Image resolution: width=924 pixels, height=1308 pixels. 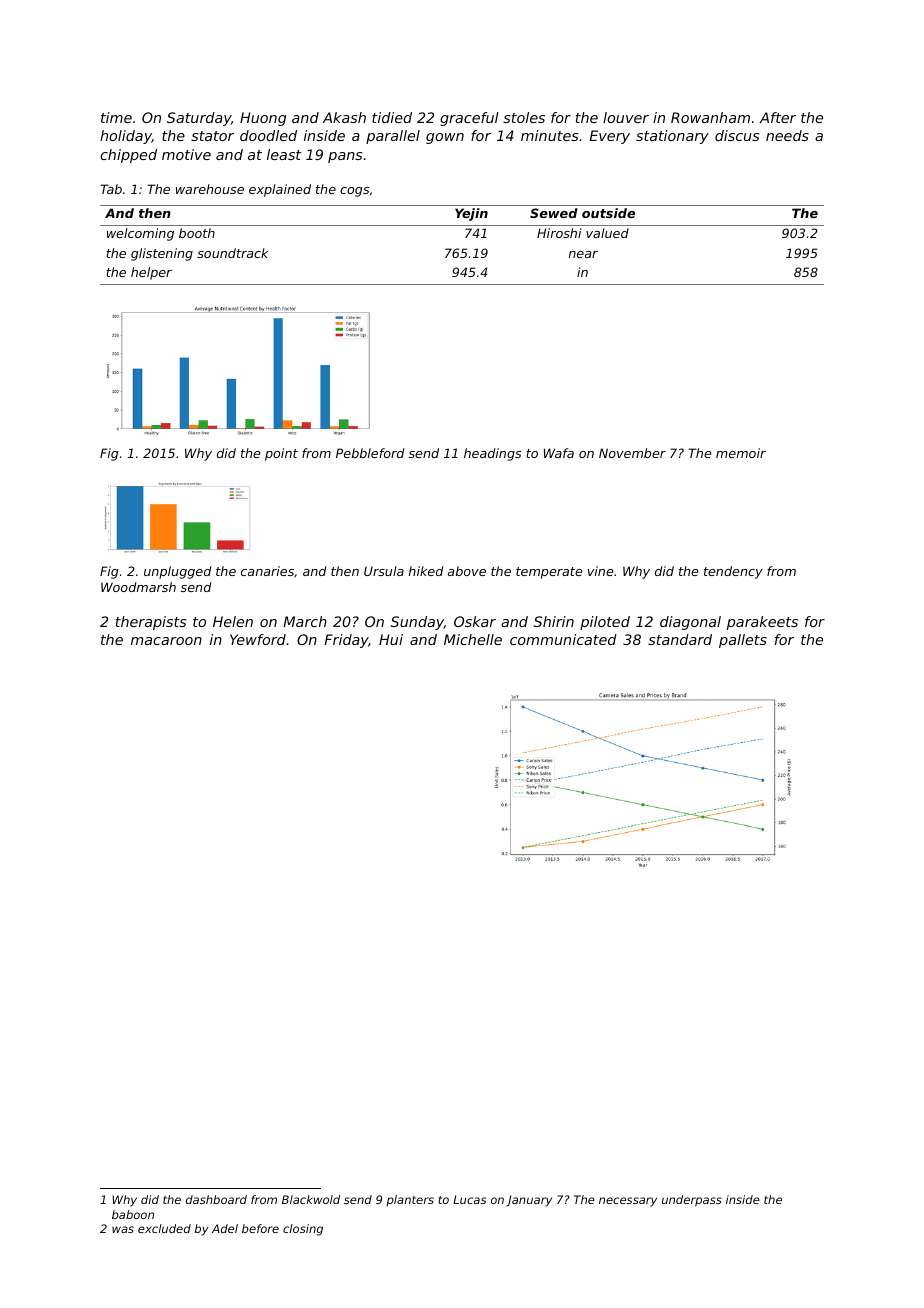 What do you see at coordinates (710, 117) in the screenshot?
I see `Rowanham` at bounding box center [710, 117].
